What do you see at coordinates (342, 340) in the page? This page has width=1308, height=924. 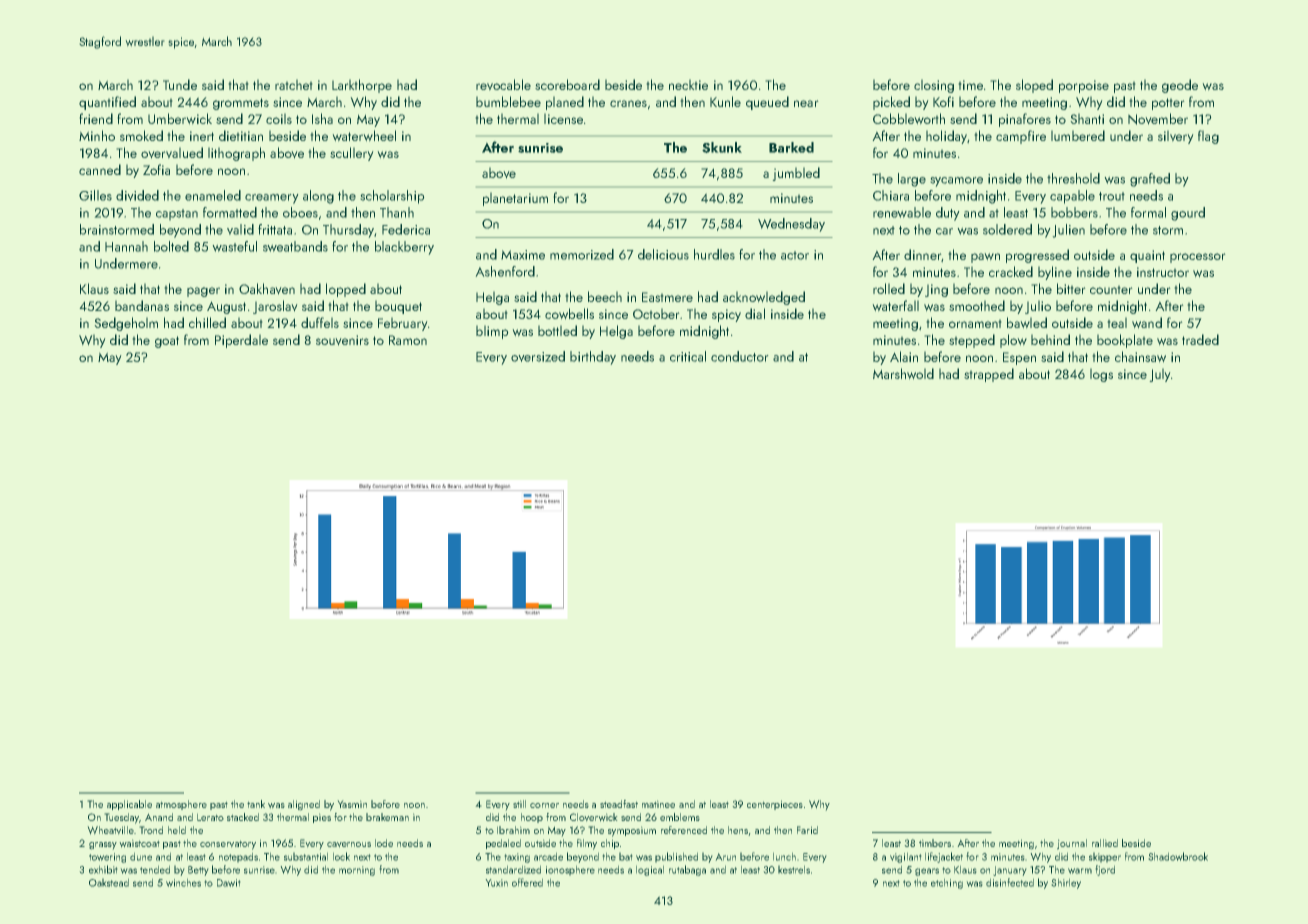 I see `souvenirs` at bounding box center [342, 340].
